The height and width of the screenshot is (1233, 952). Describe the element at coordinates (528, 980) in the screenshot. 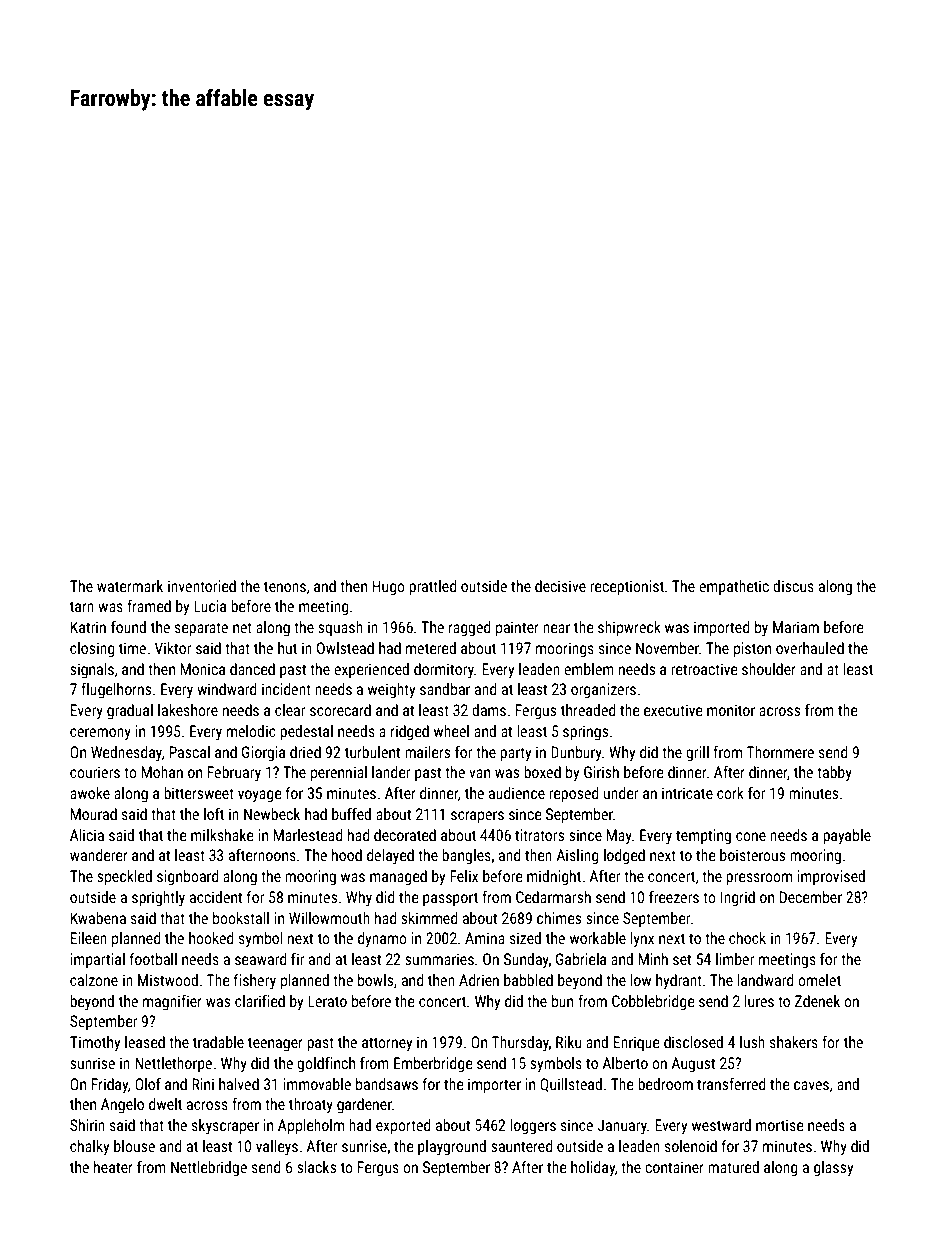

I see `babbled` at that location.
